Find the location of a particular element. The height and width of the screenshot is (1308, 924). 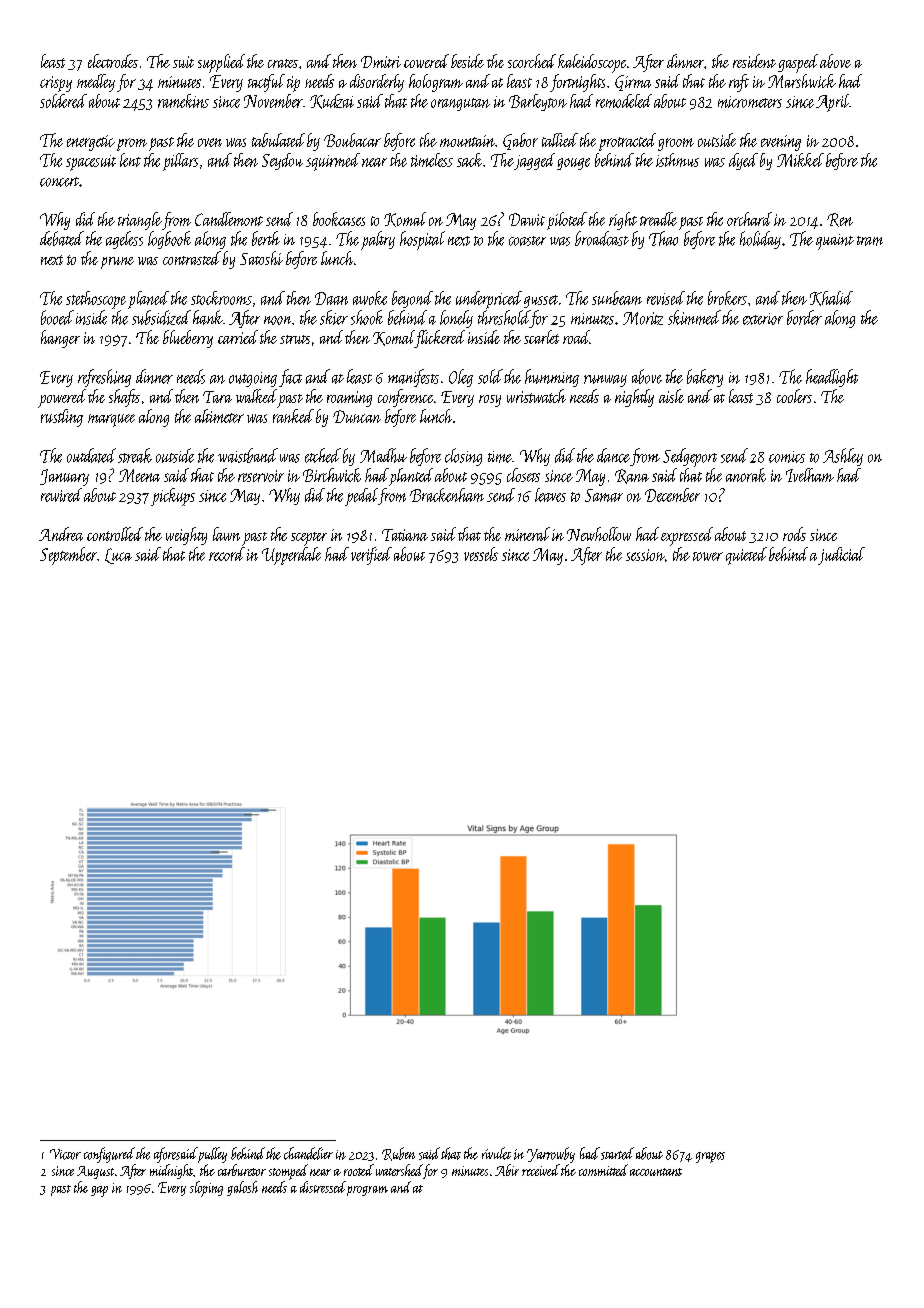

vessels is located at coordinates (481, 554).
